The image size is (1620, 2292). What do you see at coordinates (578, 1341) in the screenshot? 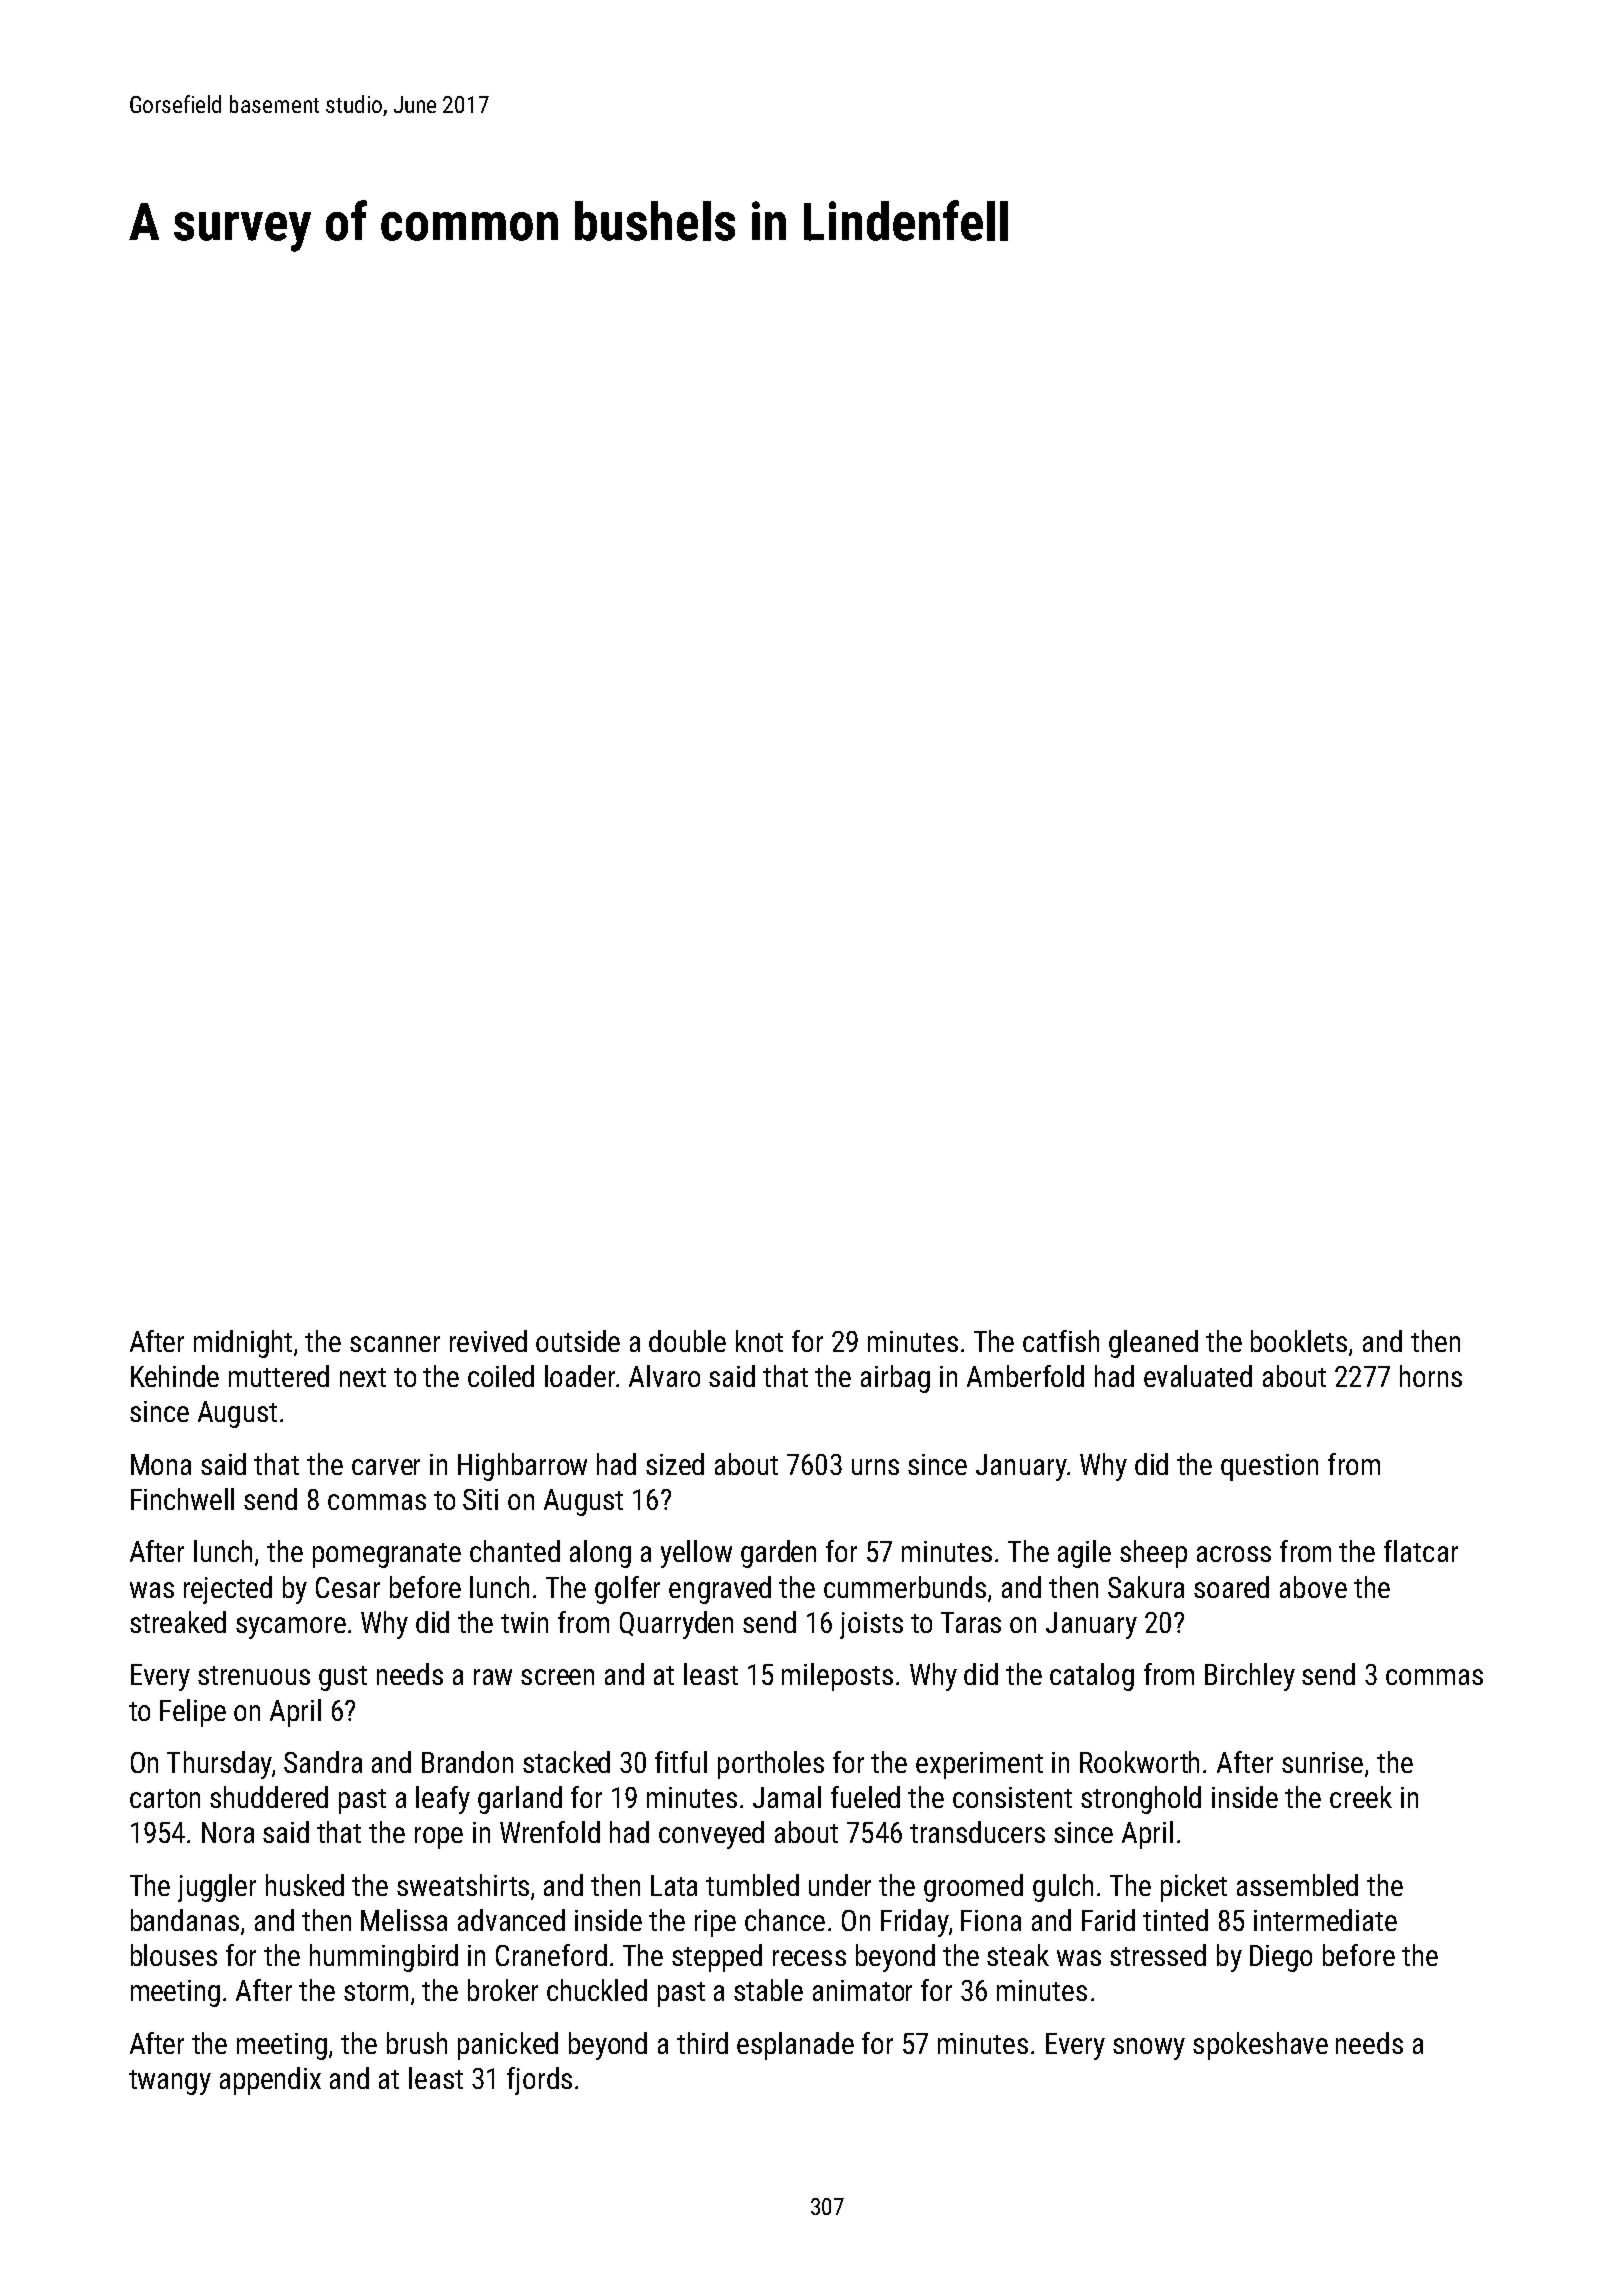
I see `outside` at bounding box center [578, 1341].
